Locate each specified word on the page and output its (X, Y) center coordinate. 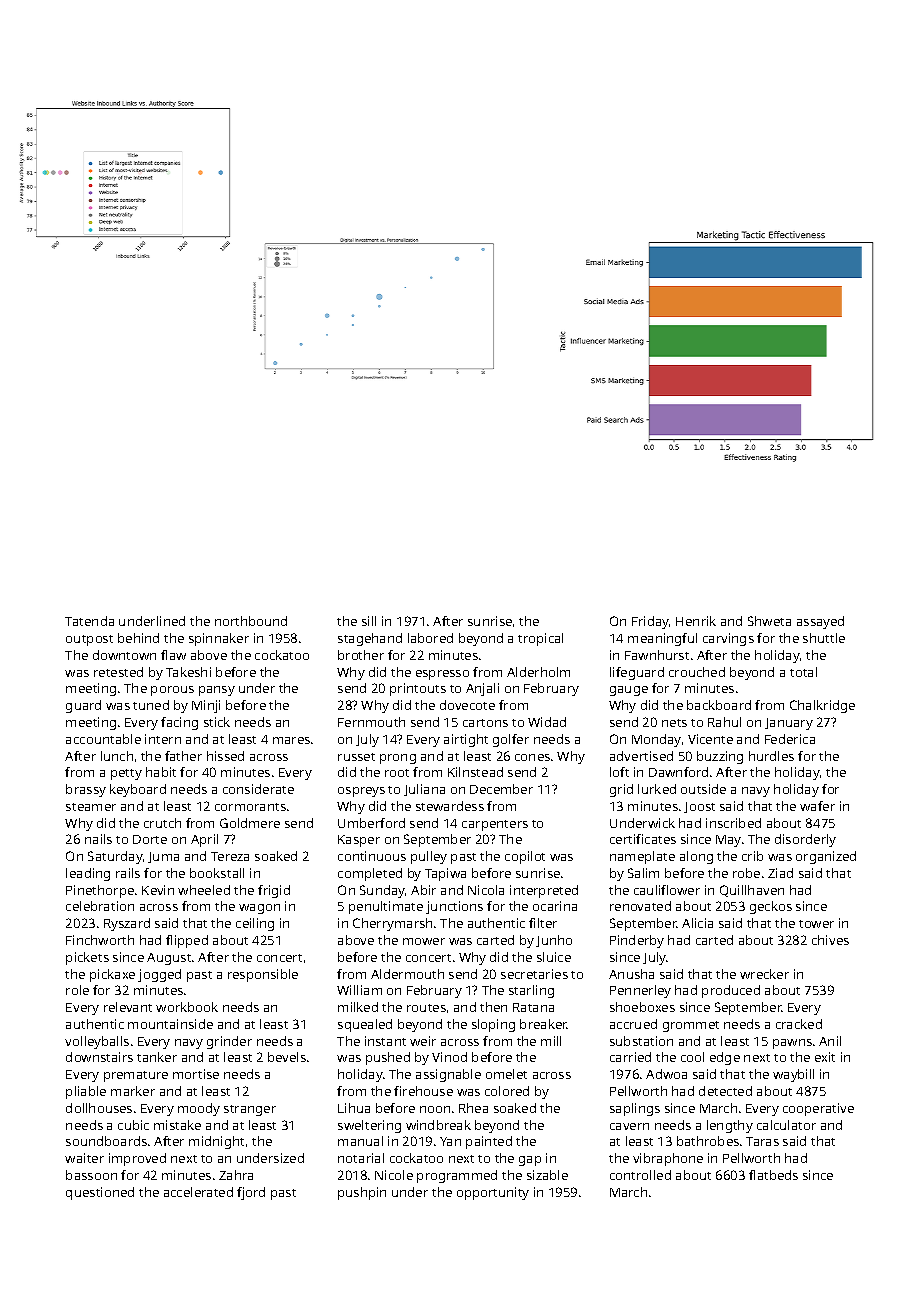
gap (530, 1161)
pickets (87, 958)
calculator (786, 1125)
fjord (251, 1193)
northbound (251, 621)
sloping (493, 1025)
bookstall (217, 873)
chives (830, 940)
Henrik (696, 621)
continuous (372, 856)
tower (816, 924)
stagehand (370, 639)
